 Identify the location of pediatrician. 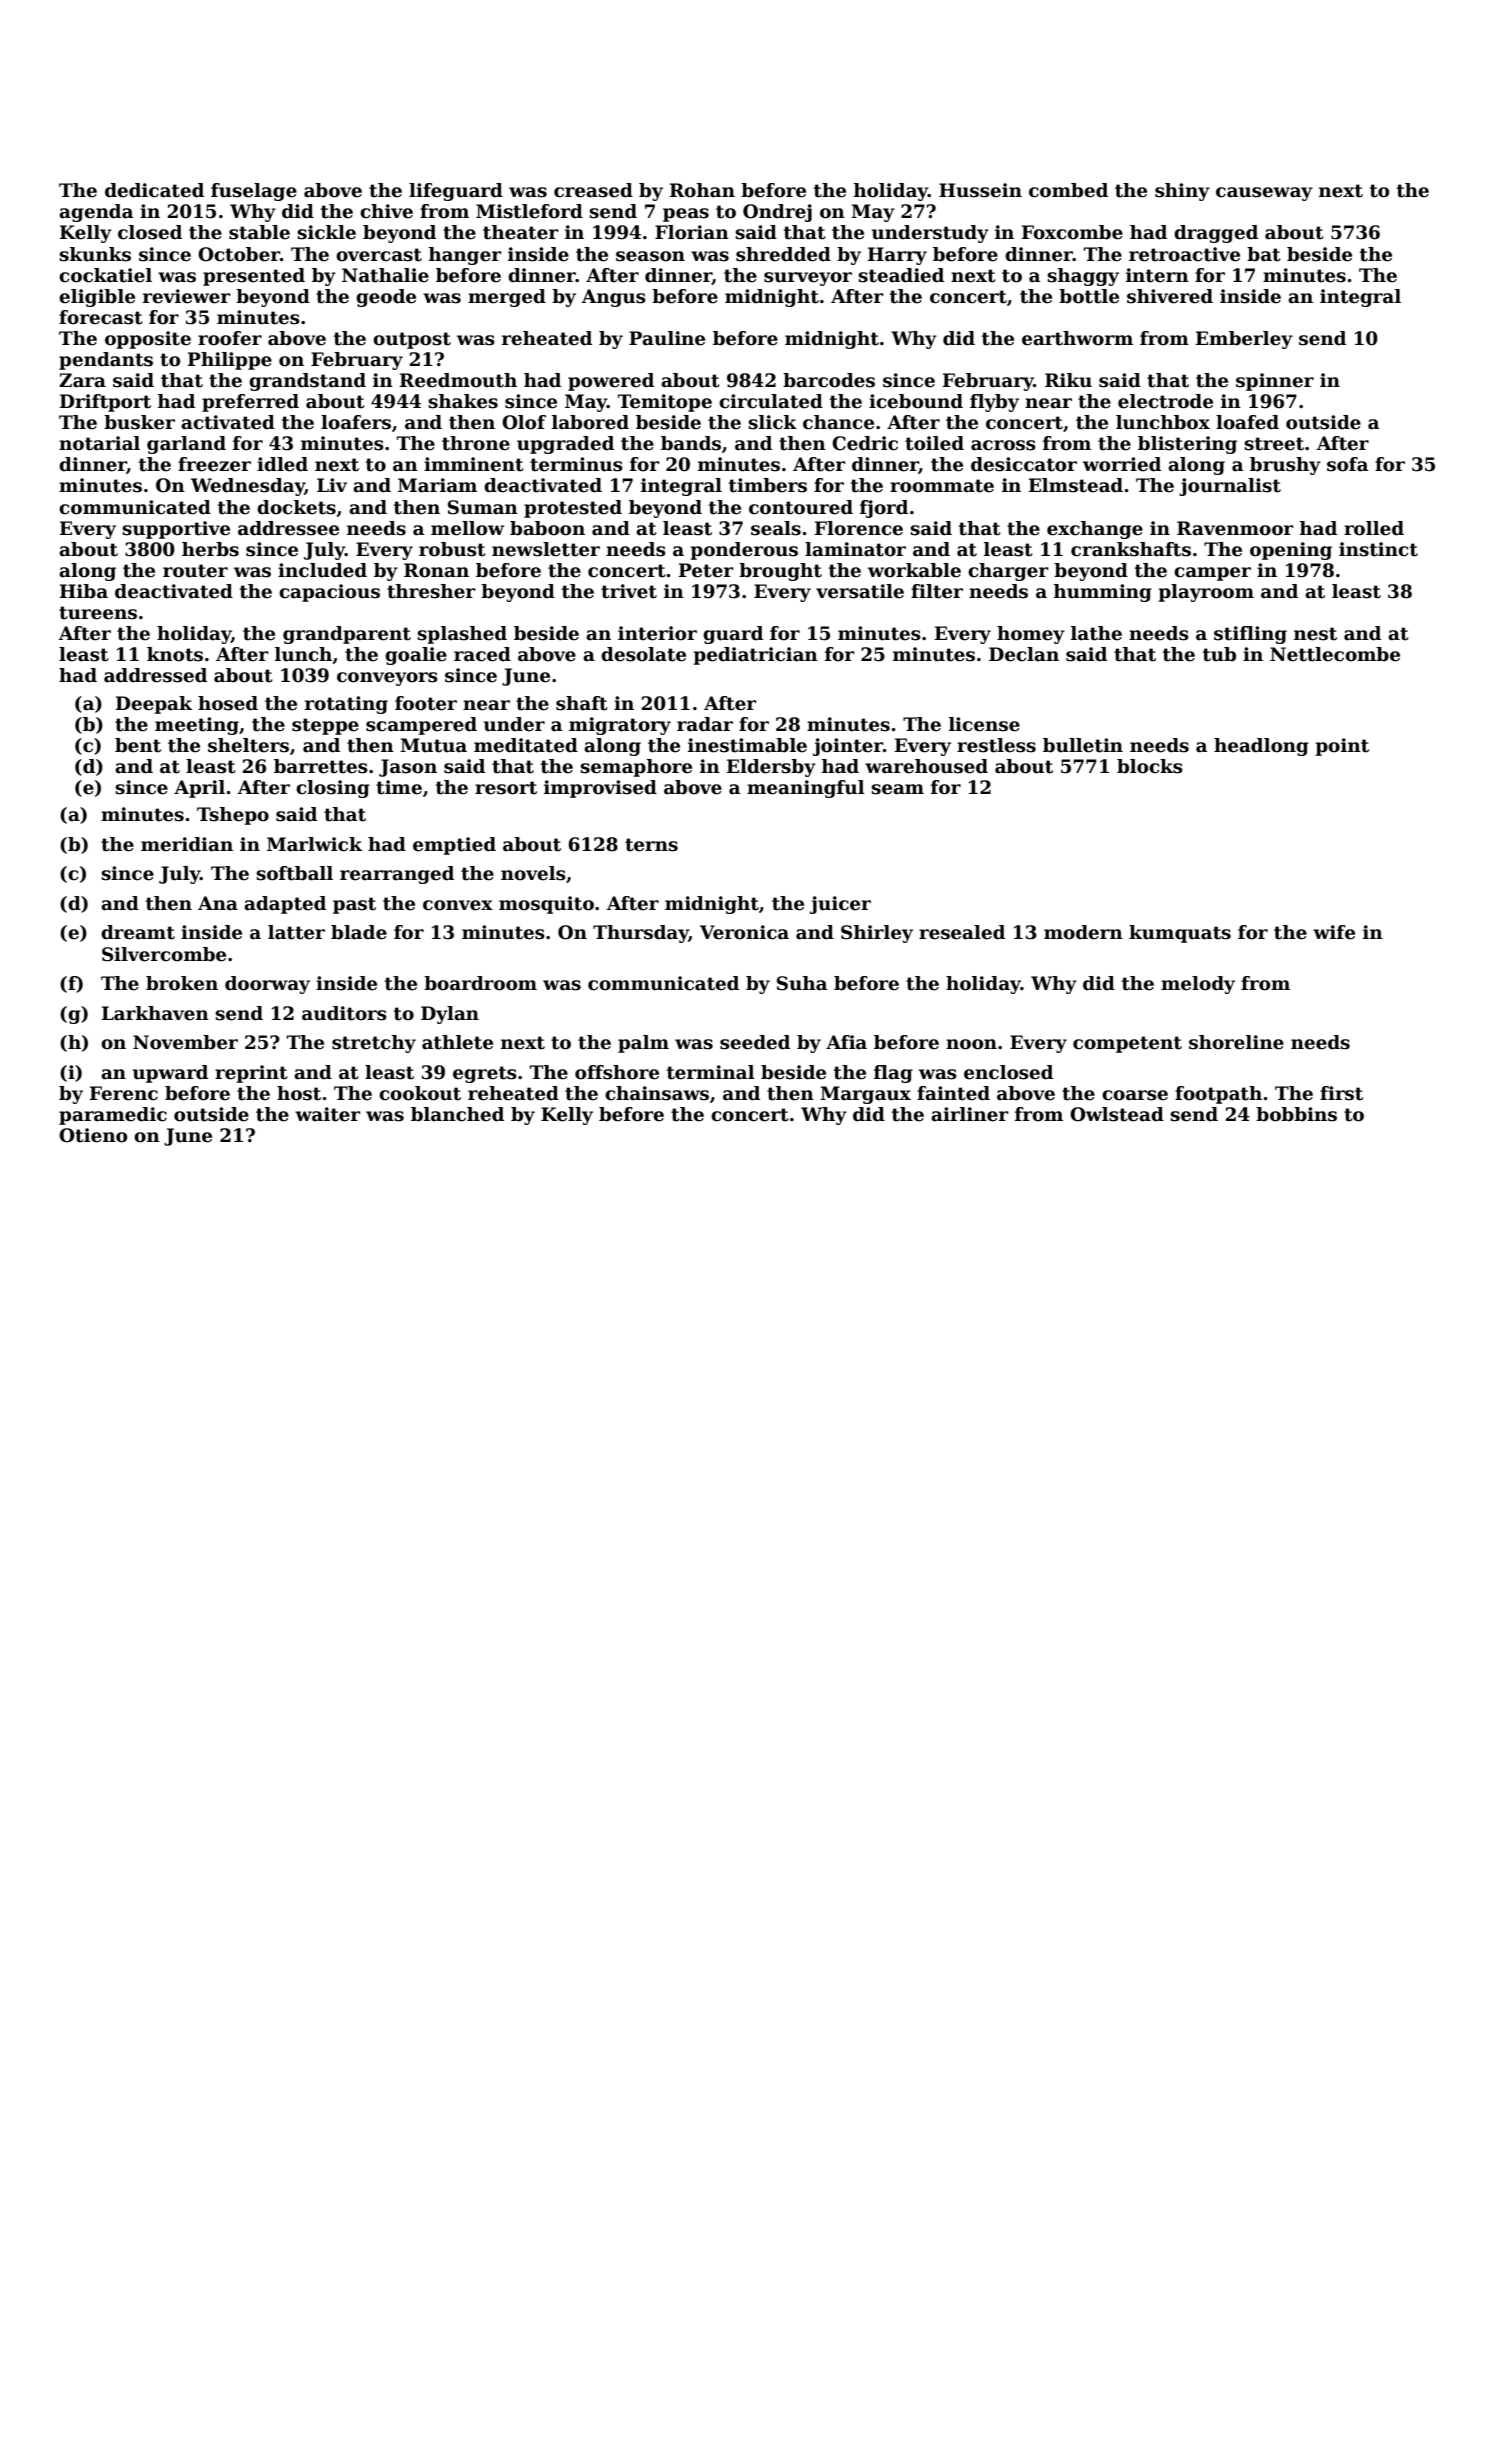
(756, 656).
